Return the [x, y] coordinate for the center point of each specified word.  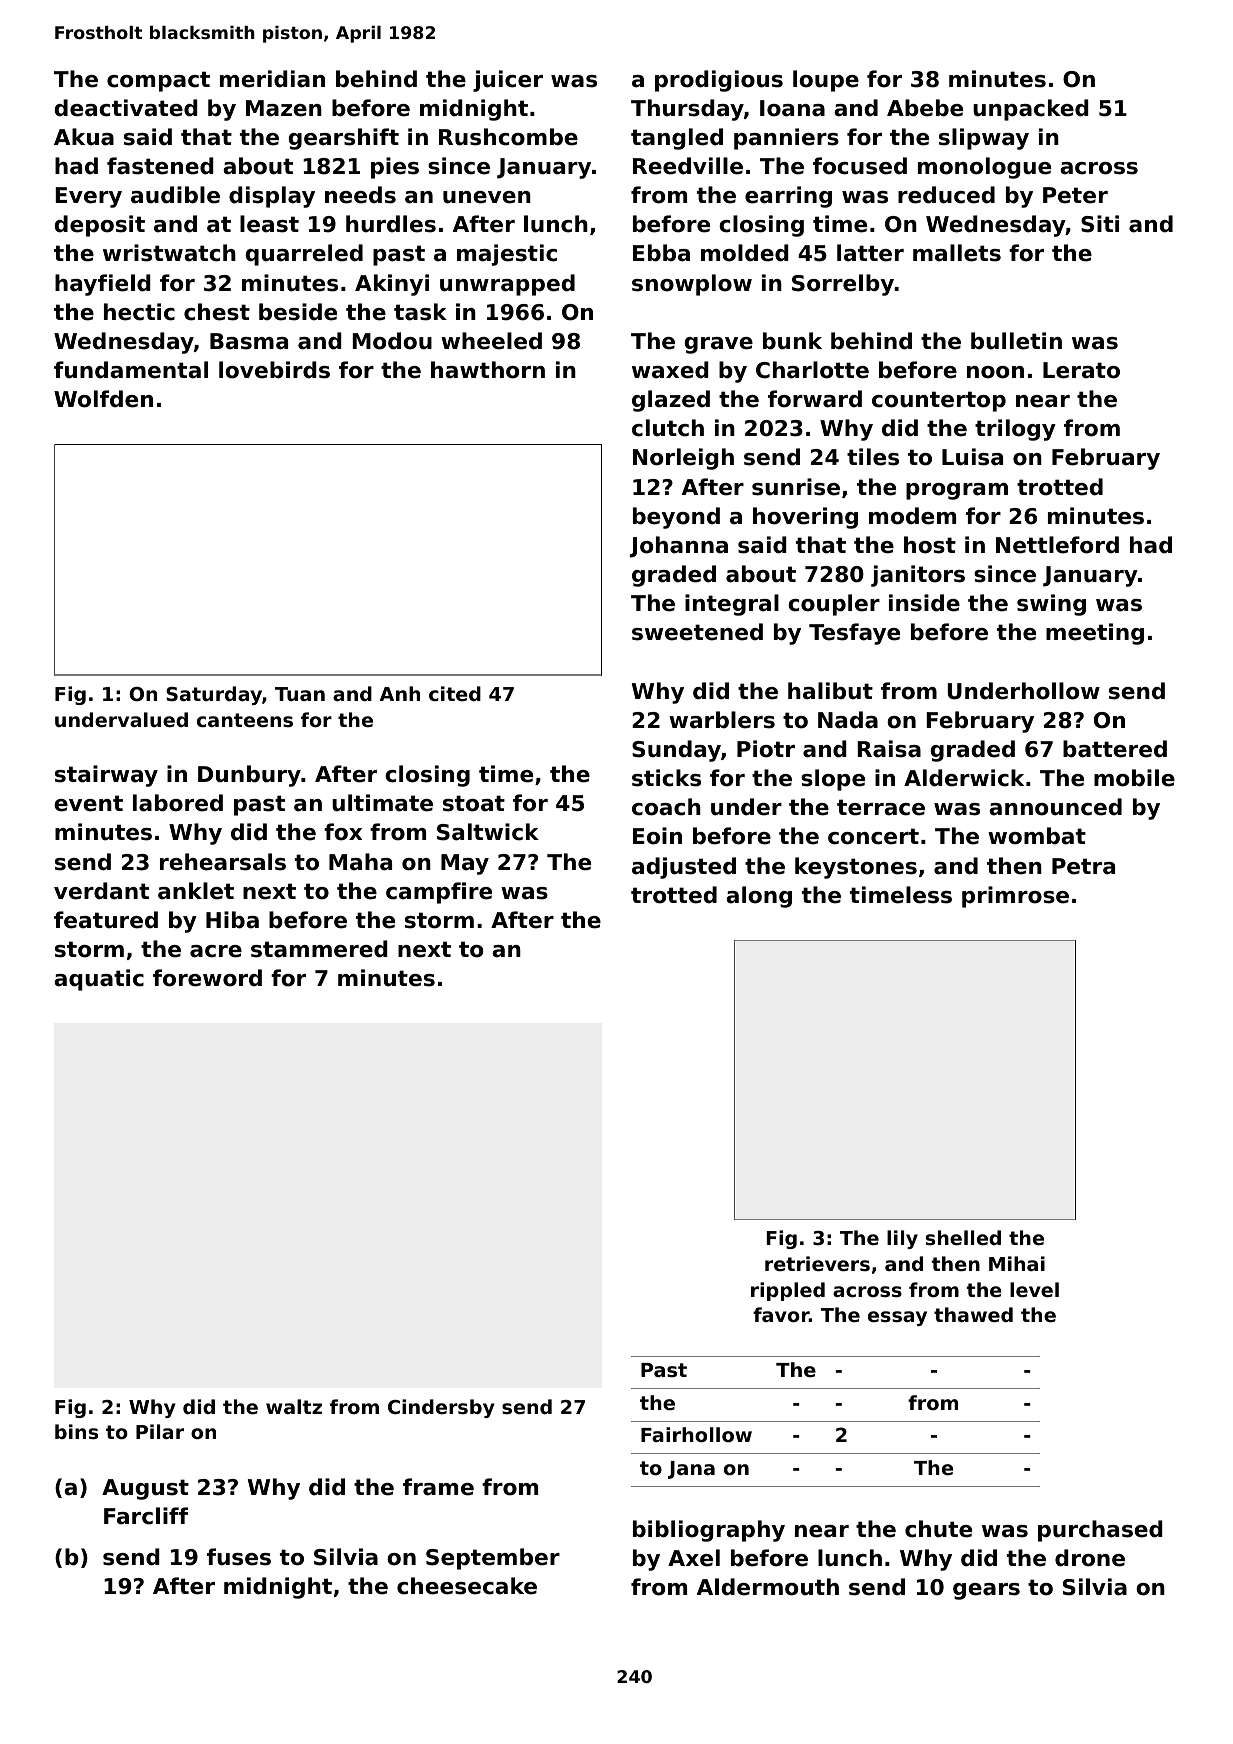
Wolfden [103, 399]
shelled [963, 1238]
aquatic [99, 980]
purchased [1100, 1531]
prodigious [719, 81]
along [759, 897]
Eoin [657, 836]
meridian [272, 79]
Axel [694, 1558]
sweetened [697, 632]
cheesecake [467, 1586]
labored [178, 803]
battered [1115, 749]
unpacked [1031, 110]
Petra [1083, 866]
